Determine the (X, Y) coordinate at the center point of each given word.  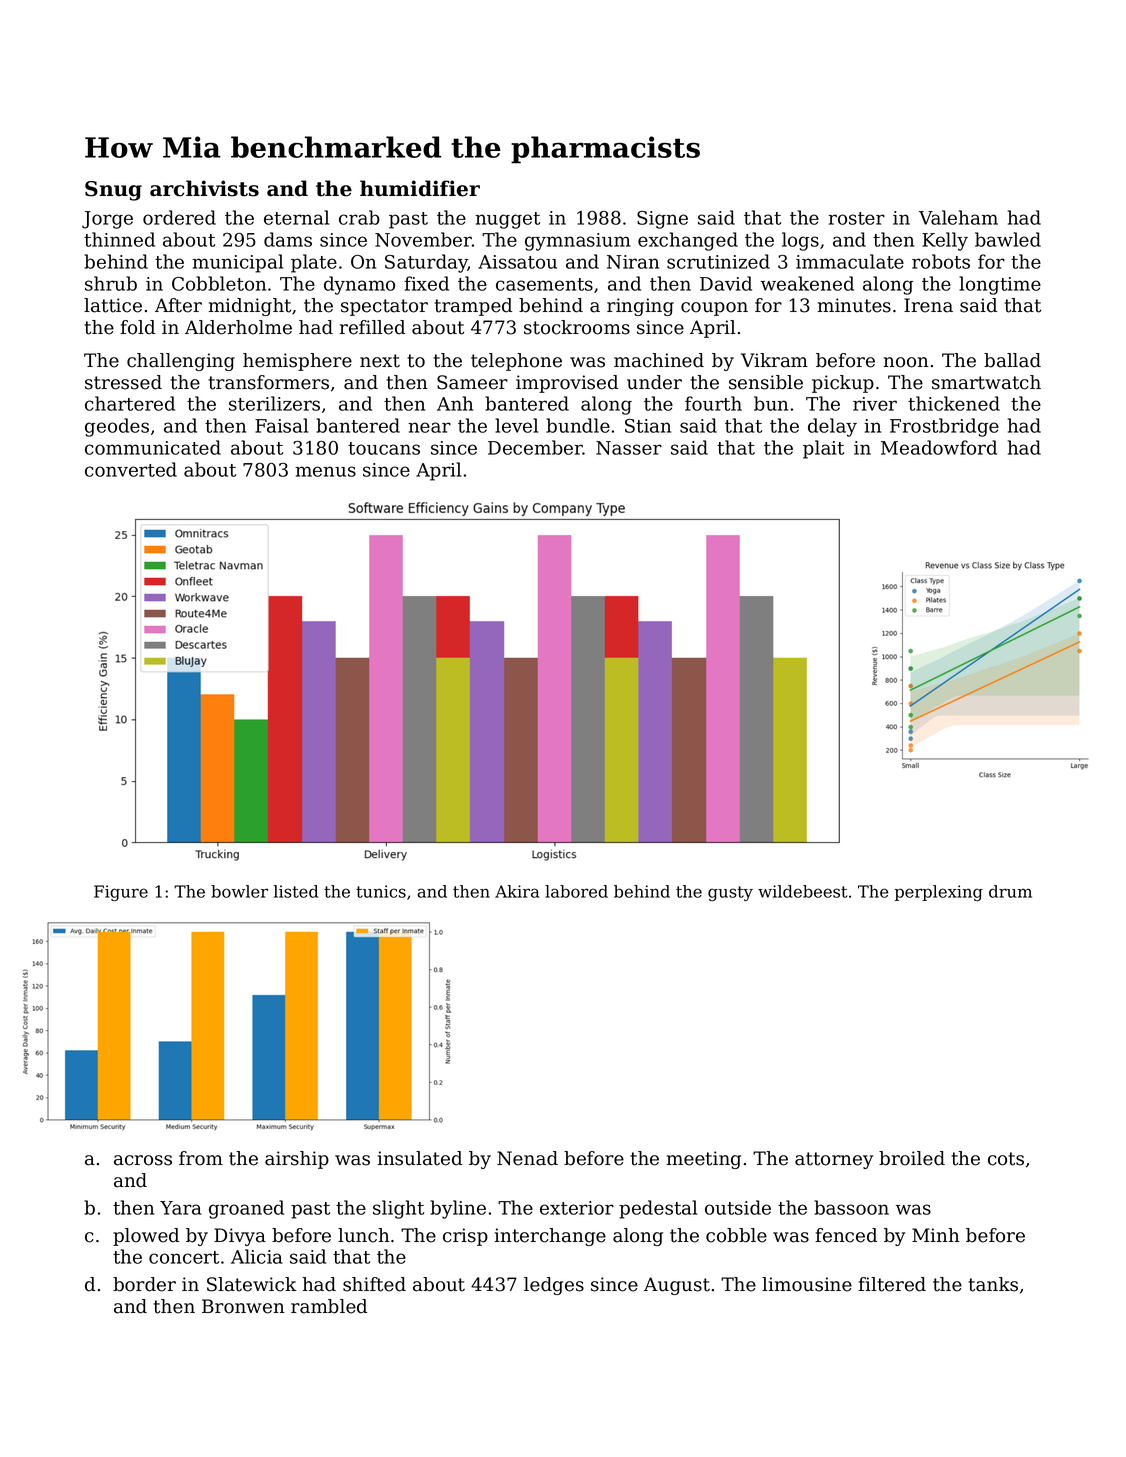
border (144, 1284)
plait (823, 449)
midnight (250, 307)
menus (325, 471)
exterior (577, 1208)
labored (576, 891)
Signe (662, 220)
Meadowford (939, 447)
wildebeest (802, 891)
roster (856, 218)
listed (296, 891)
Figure (121, 893)
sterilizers (274, 403)
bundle (578, 425)
